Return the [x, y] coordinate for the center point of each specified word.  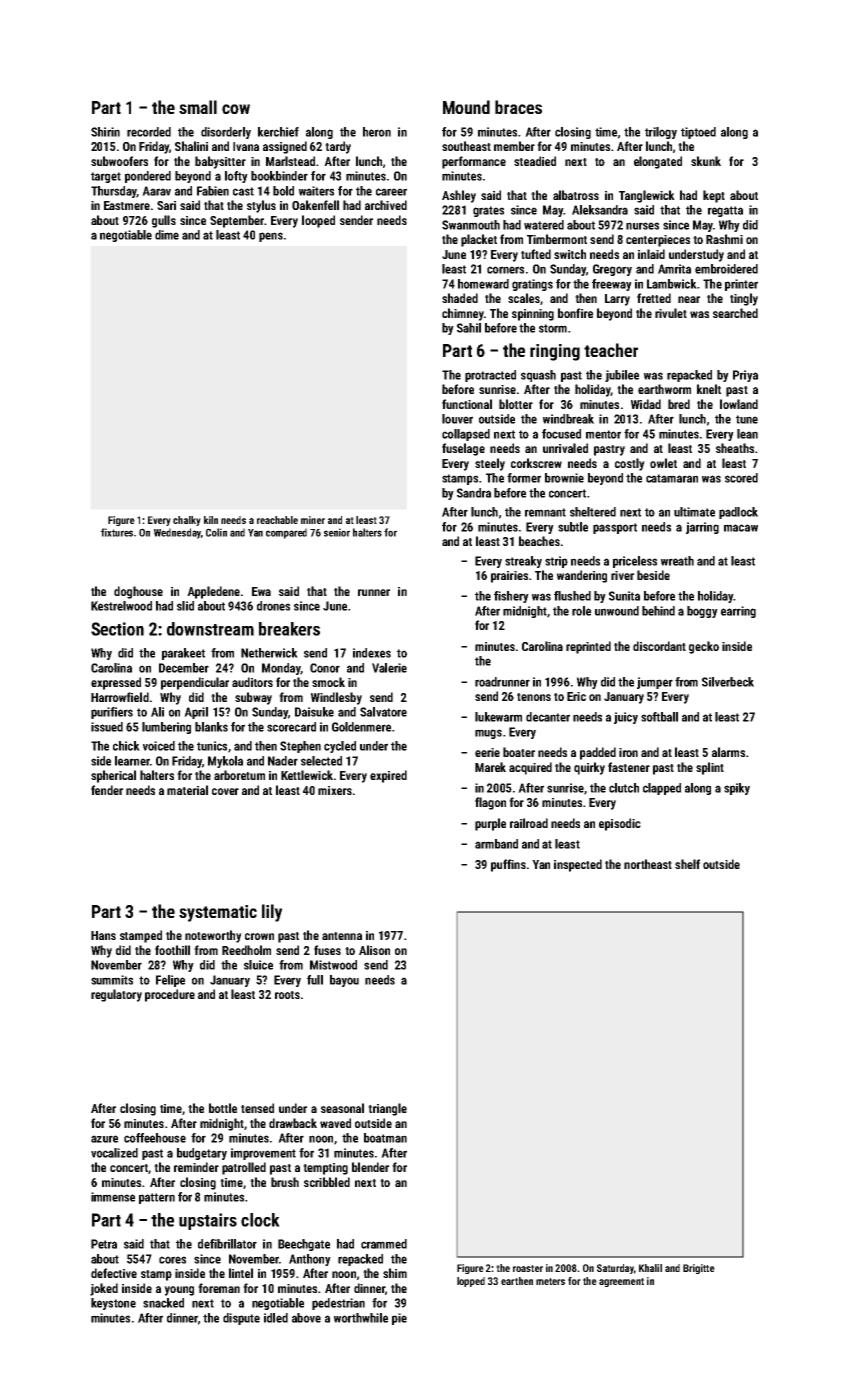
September [237, 221]
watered [544, 225]
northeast [648, 864]
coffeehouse [155, 1138]
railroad [529, 823]
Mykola [225, 762]
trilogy [661, 133]
